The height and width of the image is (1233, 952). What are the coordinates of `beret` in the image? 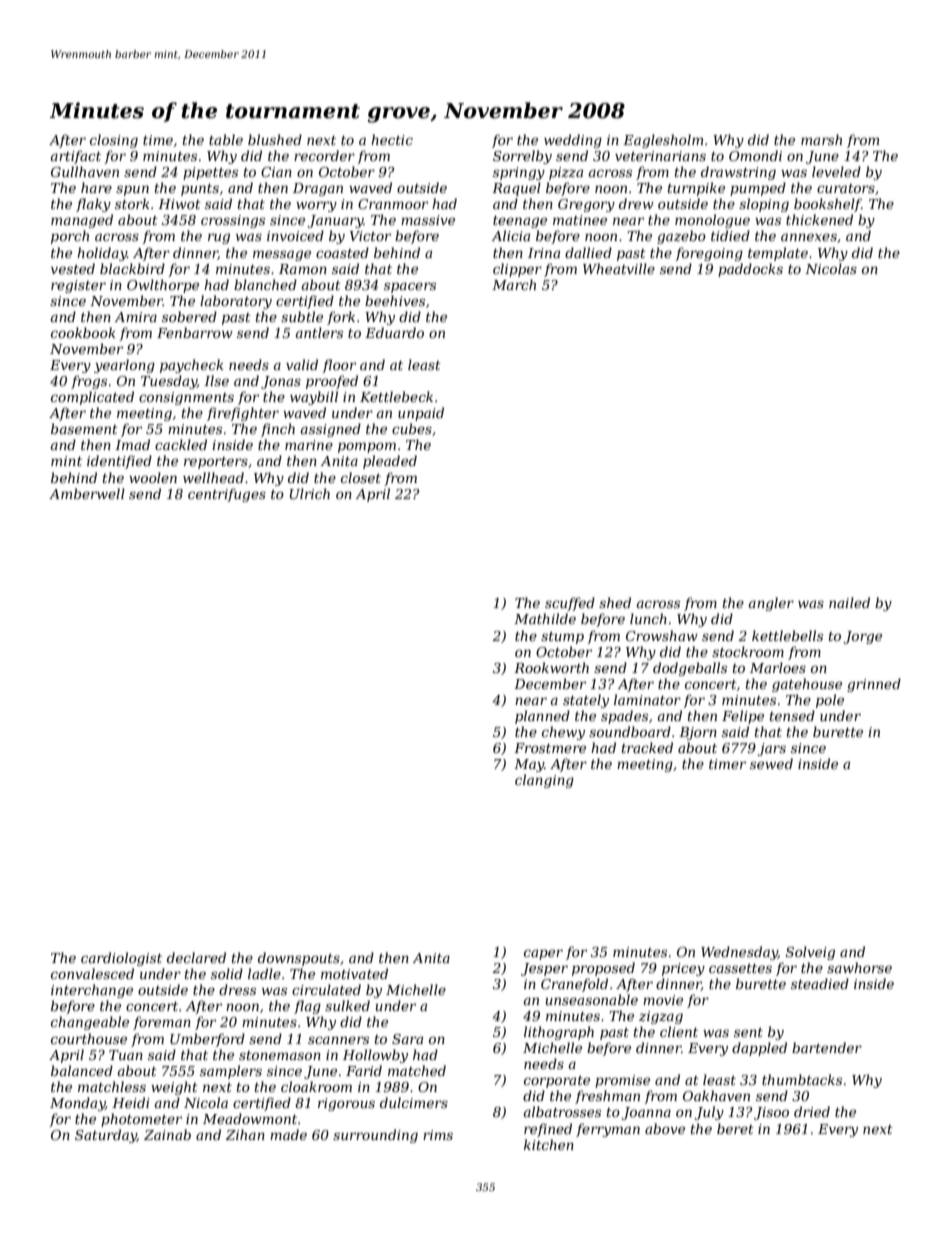 It's located at (735, 1128).
